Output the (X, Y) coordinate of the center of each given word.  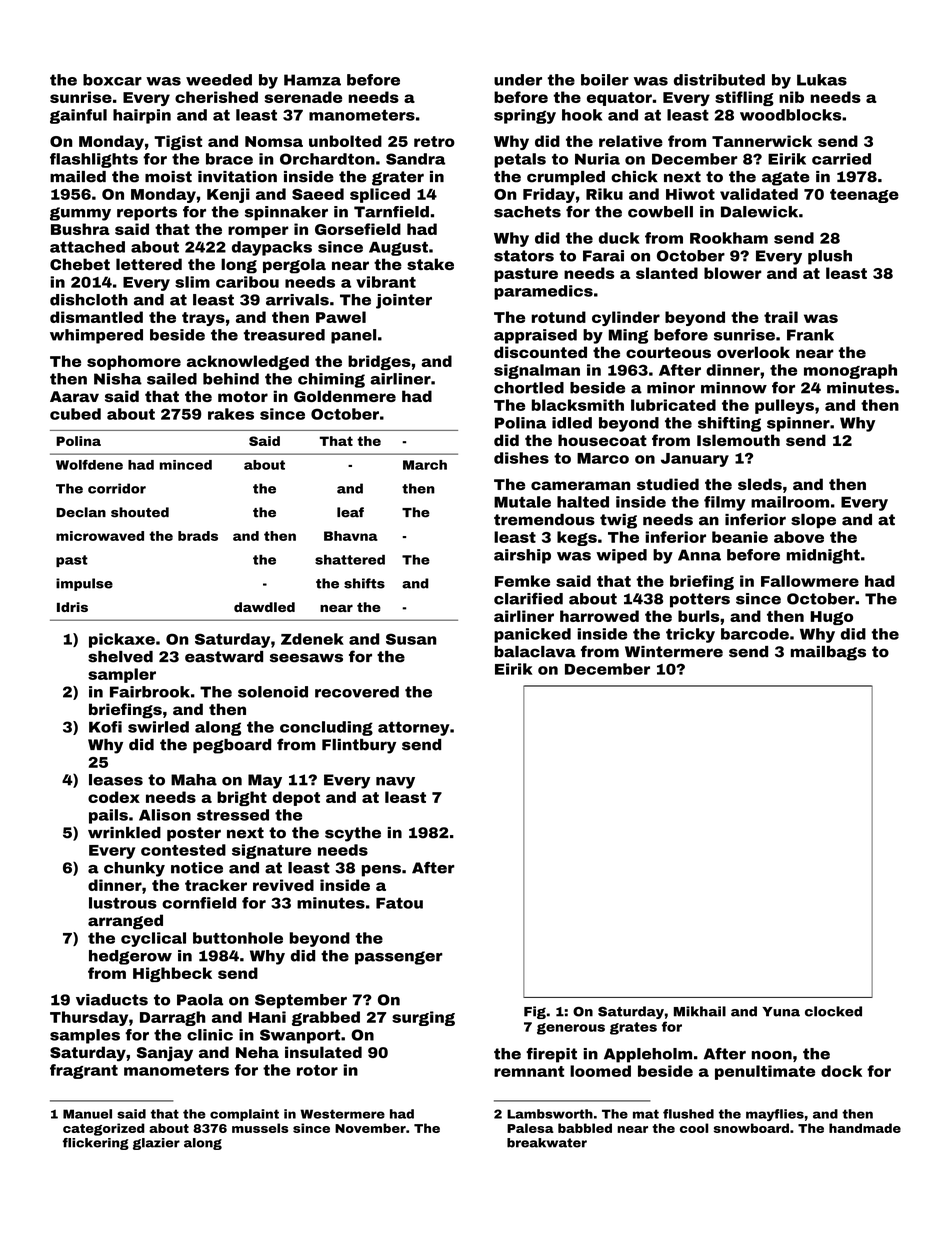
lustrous (123, 903)
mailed (78, 177)
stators (524, 256)
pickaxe (122, 640)
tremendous (544, 520)
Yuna (781, 1012)
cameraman (580, 485)
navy (395, 783)
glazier (156, 1144)
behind (231, 379)
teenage (864, 196)
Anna (699, 555)
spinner (798, 424)
